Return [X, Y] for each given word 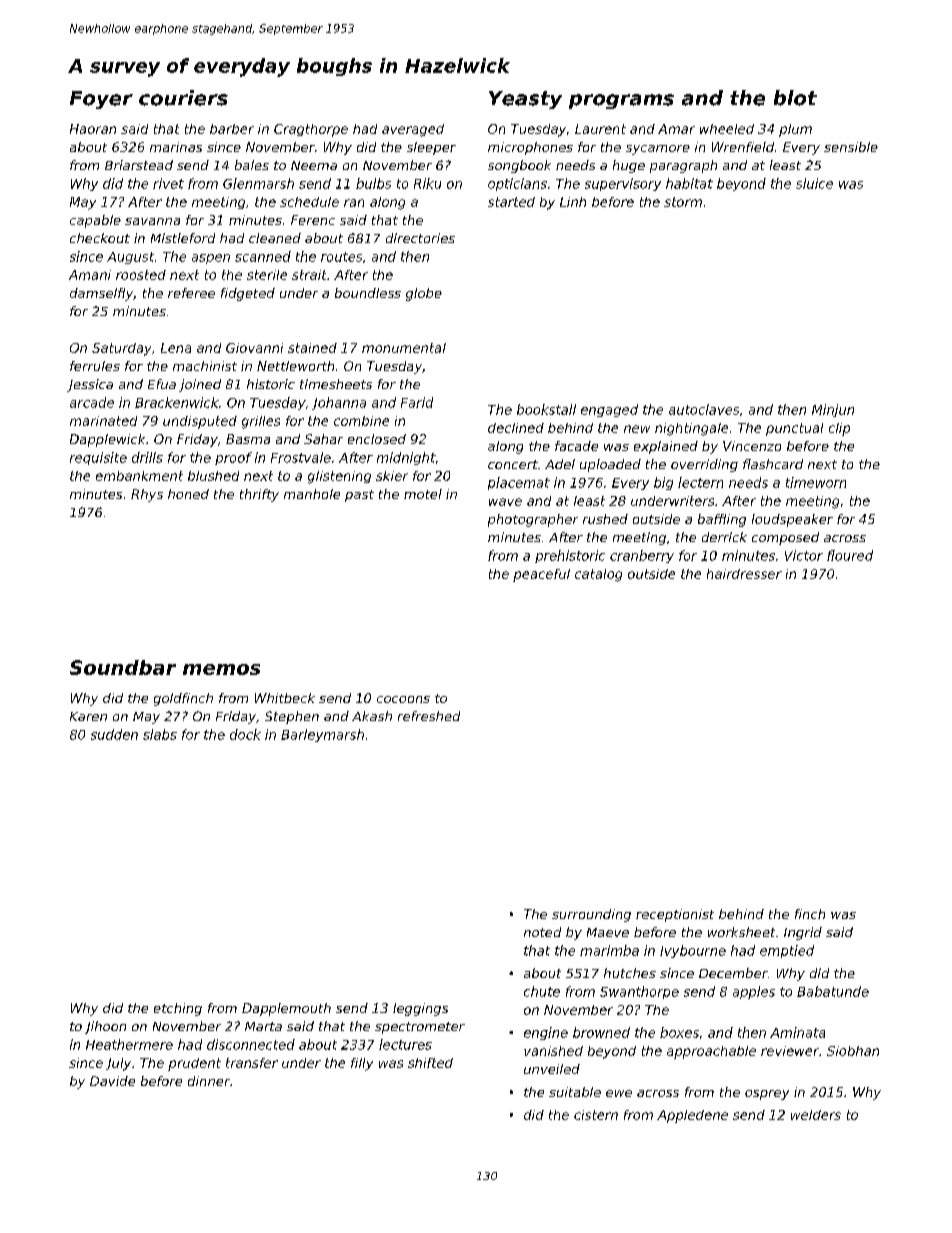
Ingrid [803, 933]
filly [362, 1064]
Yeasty [525, 100]
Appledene [692, 1116]
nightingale [691, 429]
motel [423, 494]
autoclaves [704, 409]
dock [245, 734]
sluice [814, 183]
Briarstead [139, 165]
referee [191, 293]
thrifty [259, 495]
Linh [573, 202]
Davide [112, 1081]
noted [542, 932]
